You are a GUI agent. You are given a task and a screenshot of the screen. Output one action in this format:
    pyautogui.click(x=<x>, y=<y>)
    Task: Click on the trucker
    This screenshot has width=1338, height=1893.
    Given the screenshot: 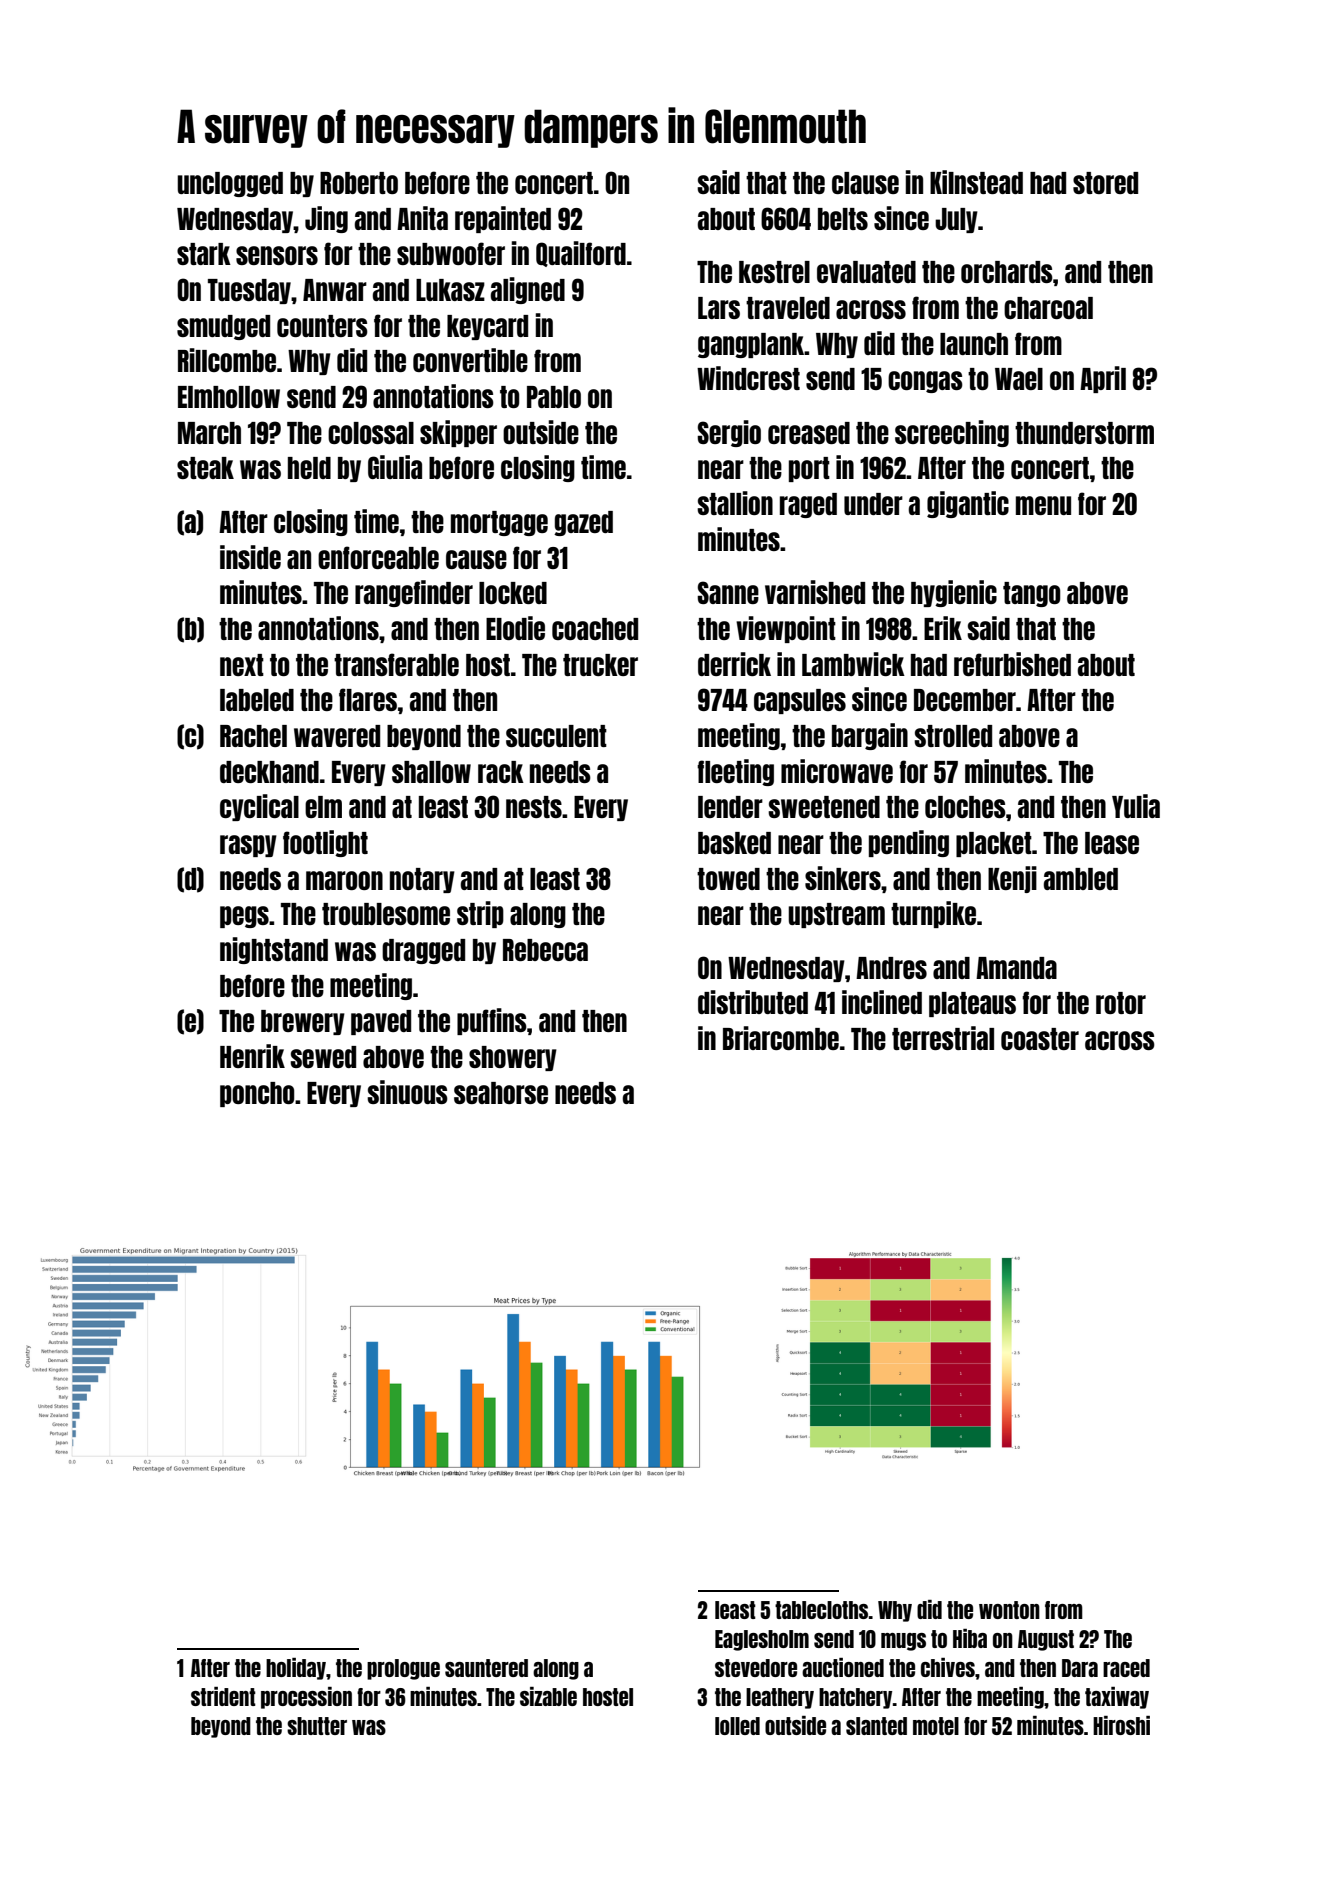 What is the action you would take?
    pyautogui.click(x=600, y=665)
